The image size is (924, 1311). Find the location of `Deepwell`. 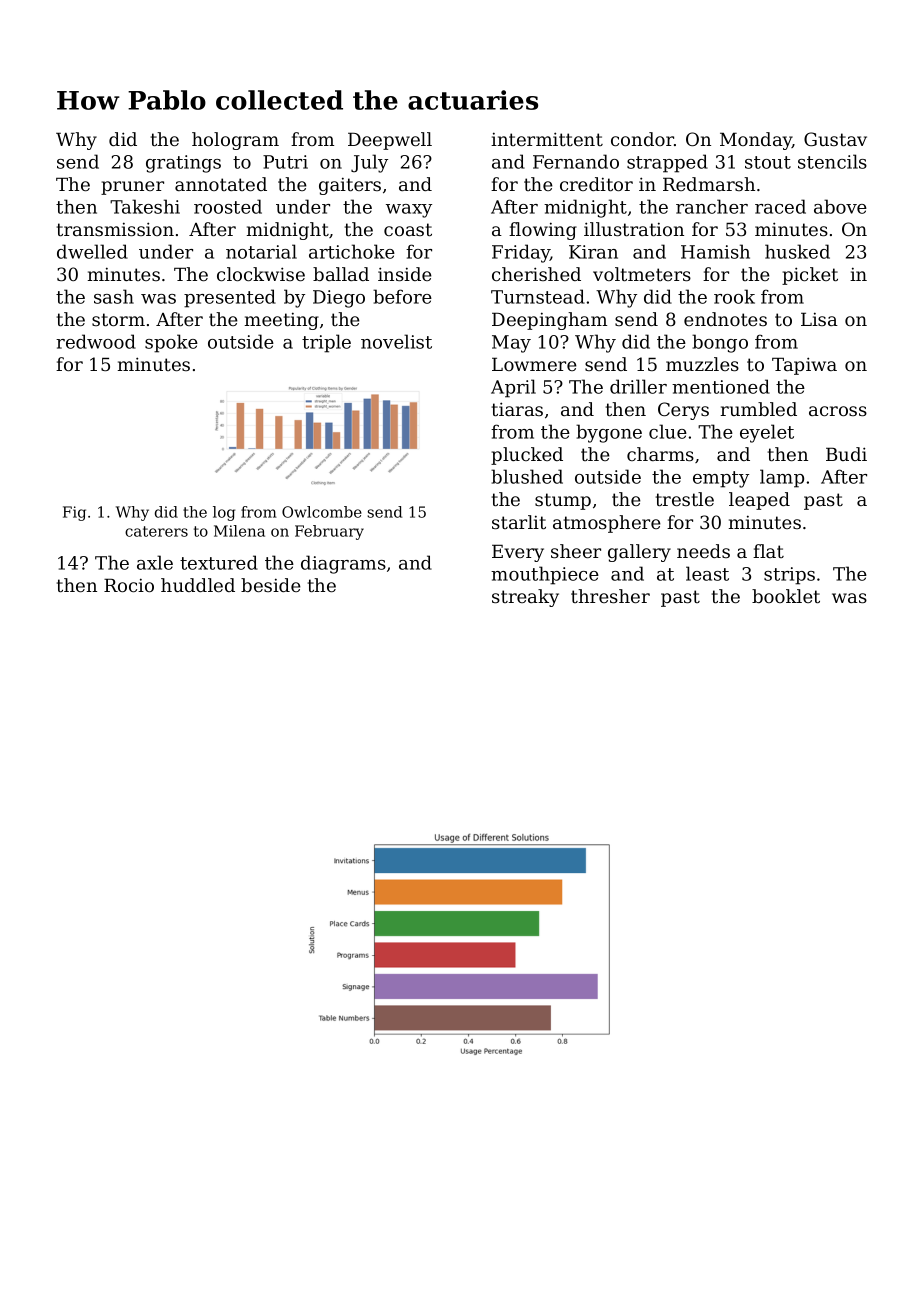

Deepwell is located at coordinates (390, 141).
